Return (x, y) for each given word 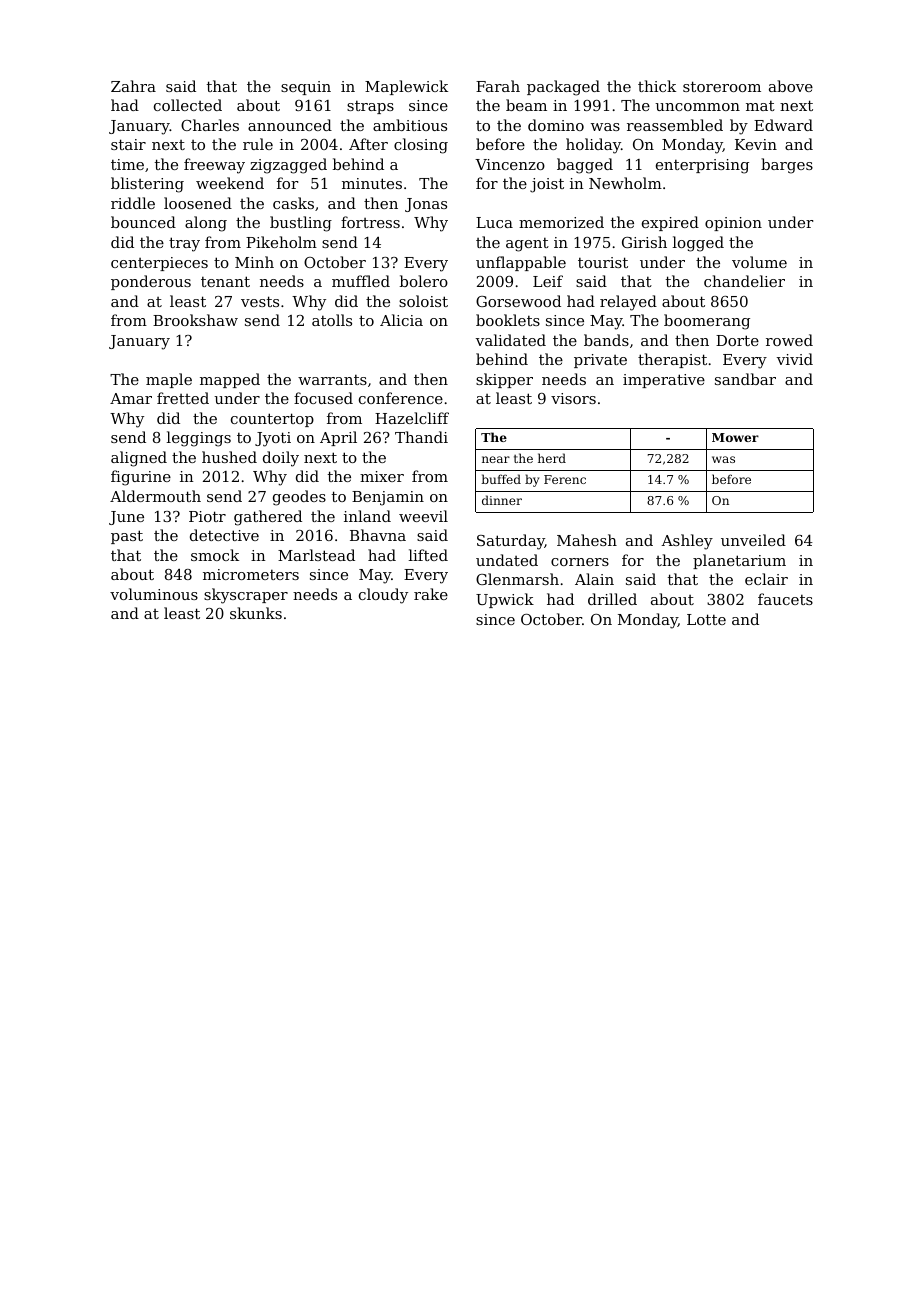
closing (421, 146)
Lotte (706, 619)
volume (759, 262)
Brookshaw (195, 320)
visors (573, 398)
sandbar (745, 379)
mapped (230, 380)
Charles (210, 125)
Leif (548, 281)
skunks (256, 613)
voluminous (154, 594)
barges (787, 166)
